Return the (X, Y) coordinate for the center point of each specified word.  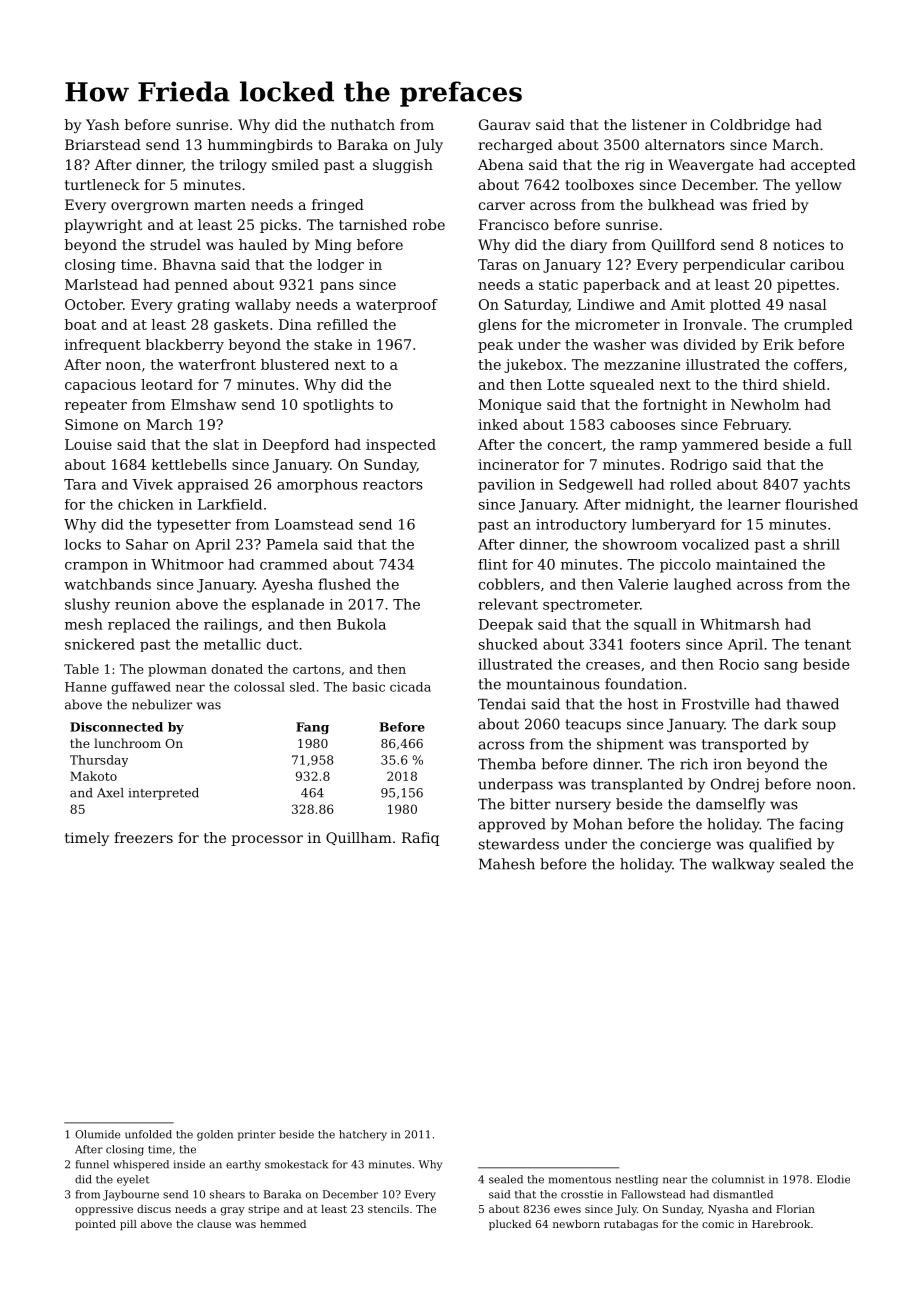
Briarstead (103, 144)
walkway (743, 865)
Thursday (99, 761)
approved (512, 825)
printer (257, 1135)
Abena (501, 164)
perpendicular (734, 266)
